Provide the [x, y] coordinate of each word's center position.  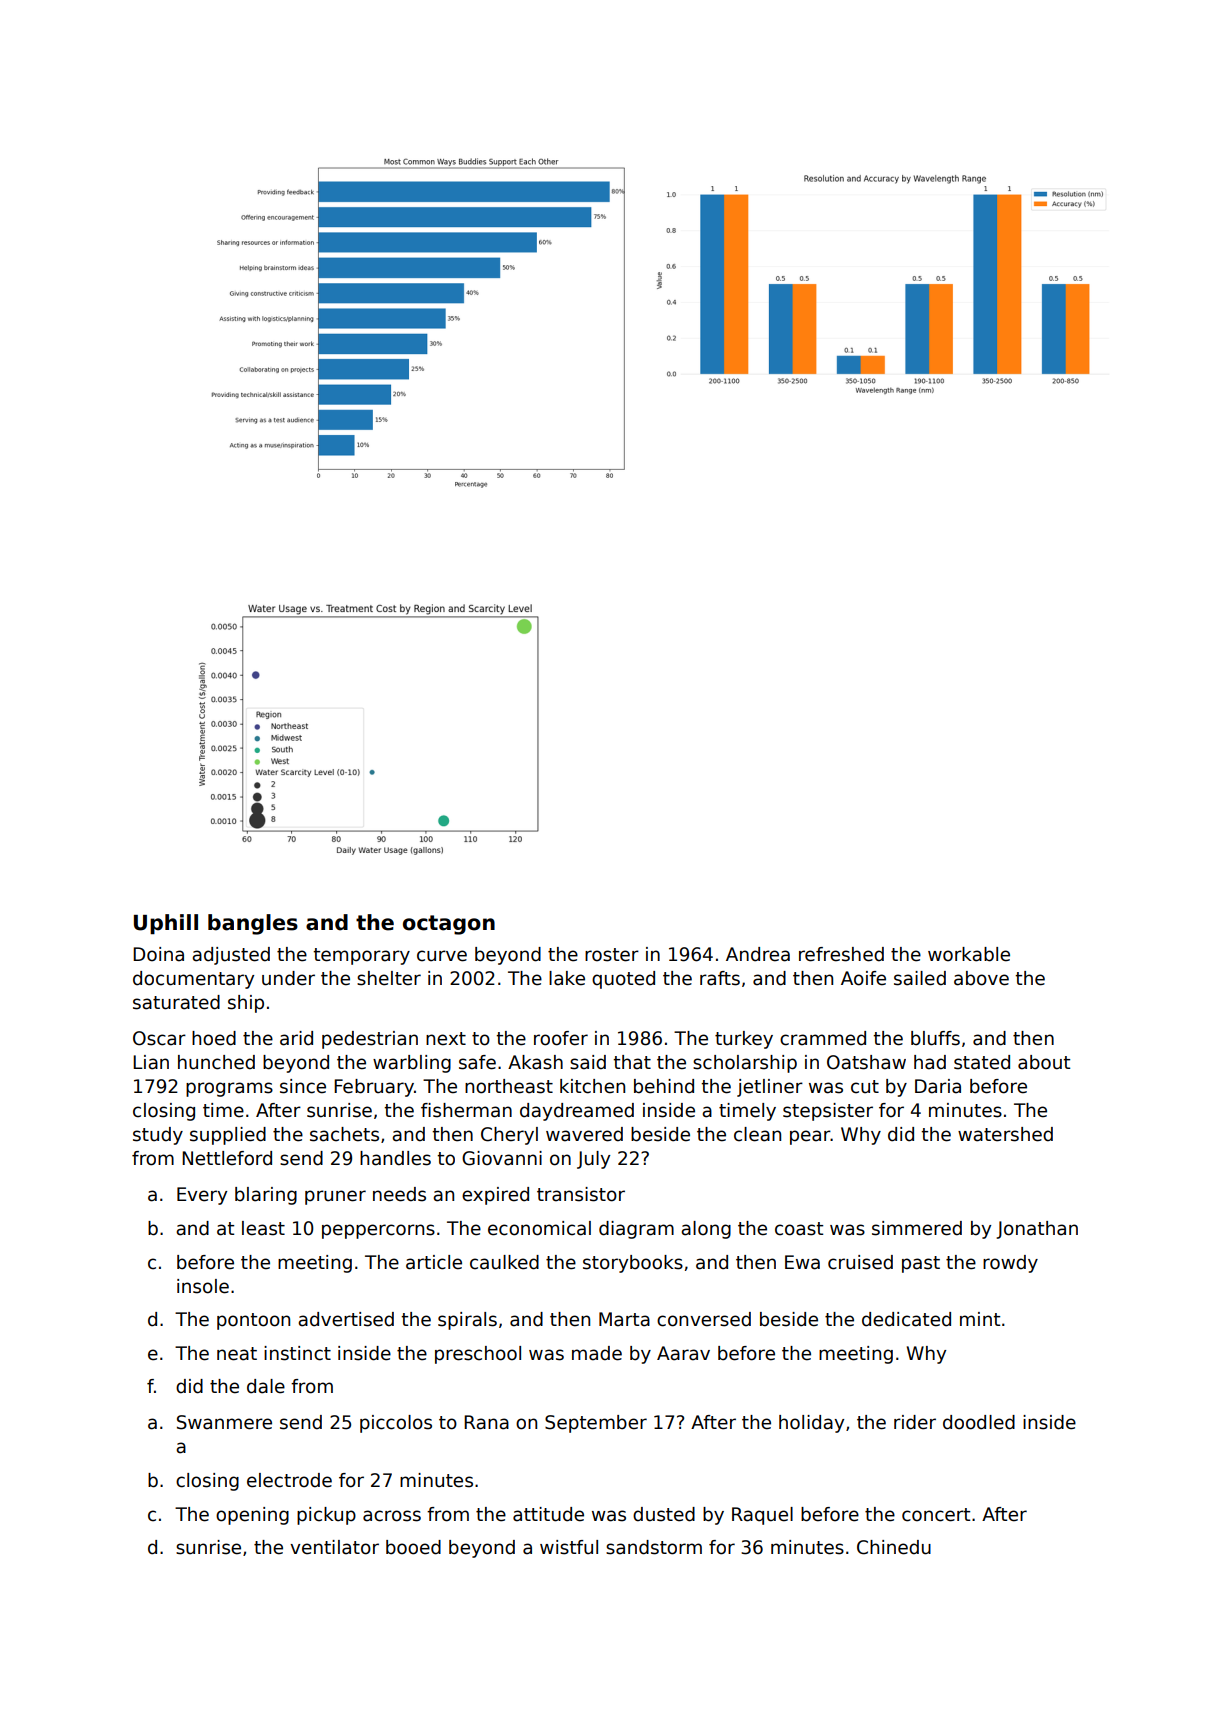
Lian [151, 1062]
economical [539, 1228]
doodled [979, 1422]
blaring [266, 1196]
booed [413, 1547]
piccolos [396, 1424]
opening [252, 1516]
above [981, 978]
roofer [561, 1038]
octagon [449, 925]
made [597, 1353]
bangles [253, 924]
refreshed [841, 954]
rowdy [1010, 1264]
